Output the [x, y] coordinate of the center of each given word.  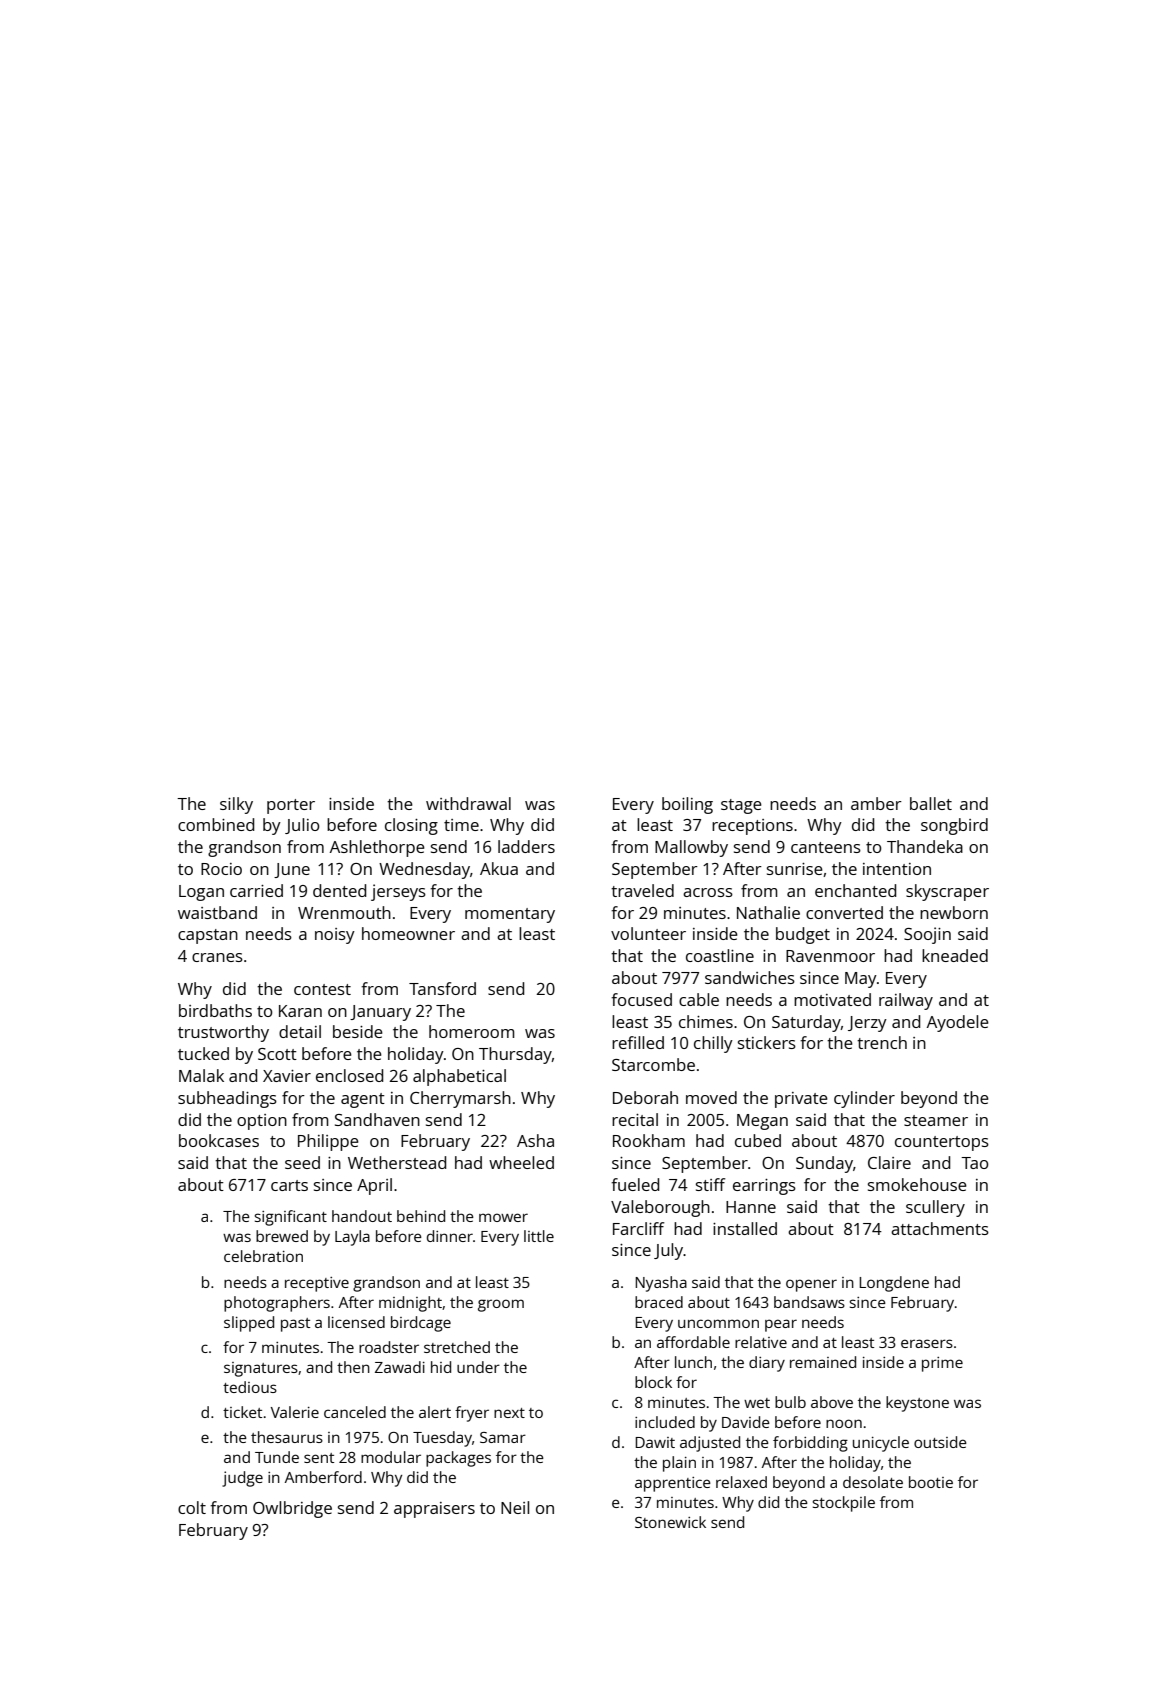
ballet [931, 803]
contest [322, 989]
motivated [832, 999]
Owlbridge [292, 1509]
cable [699, 999]
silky [236, 805]
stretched [457, 1347]
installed [745, 1228]
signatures [261, 1369]
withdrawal [468, 803]
